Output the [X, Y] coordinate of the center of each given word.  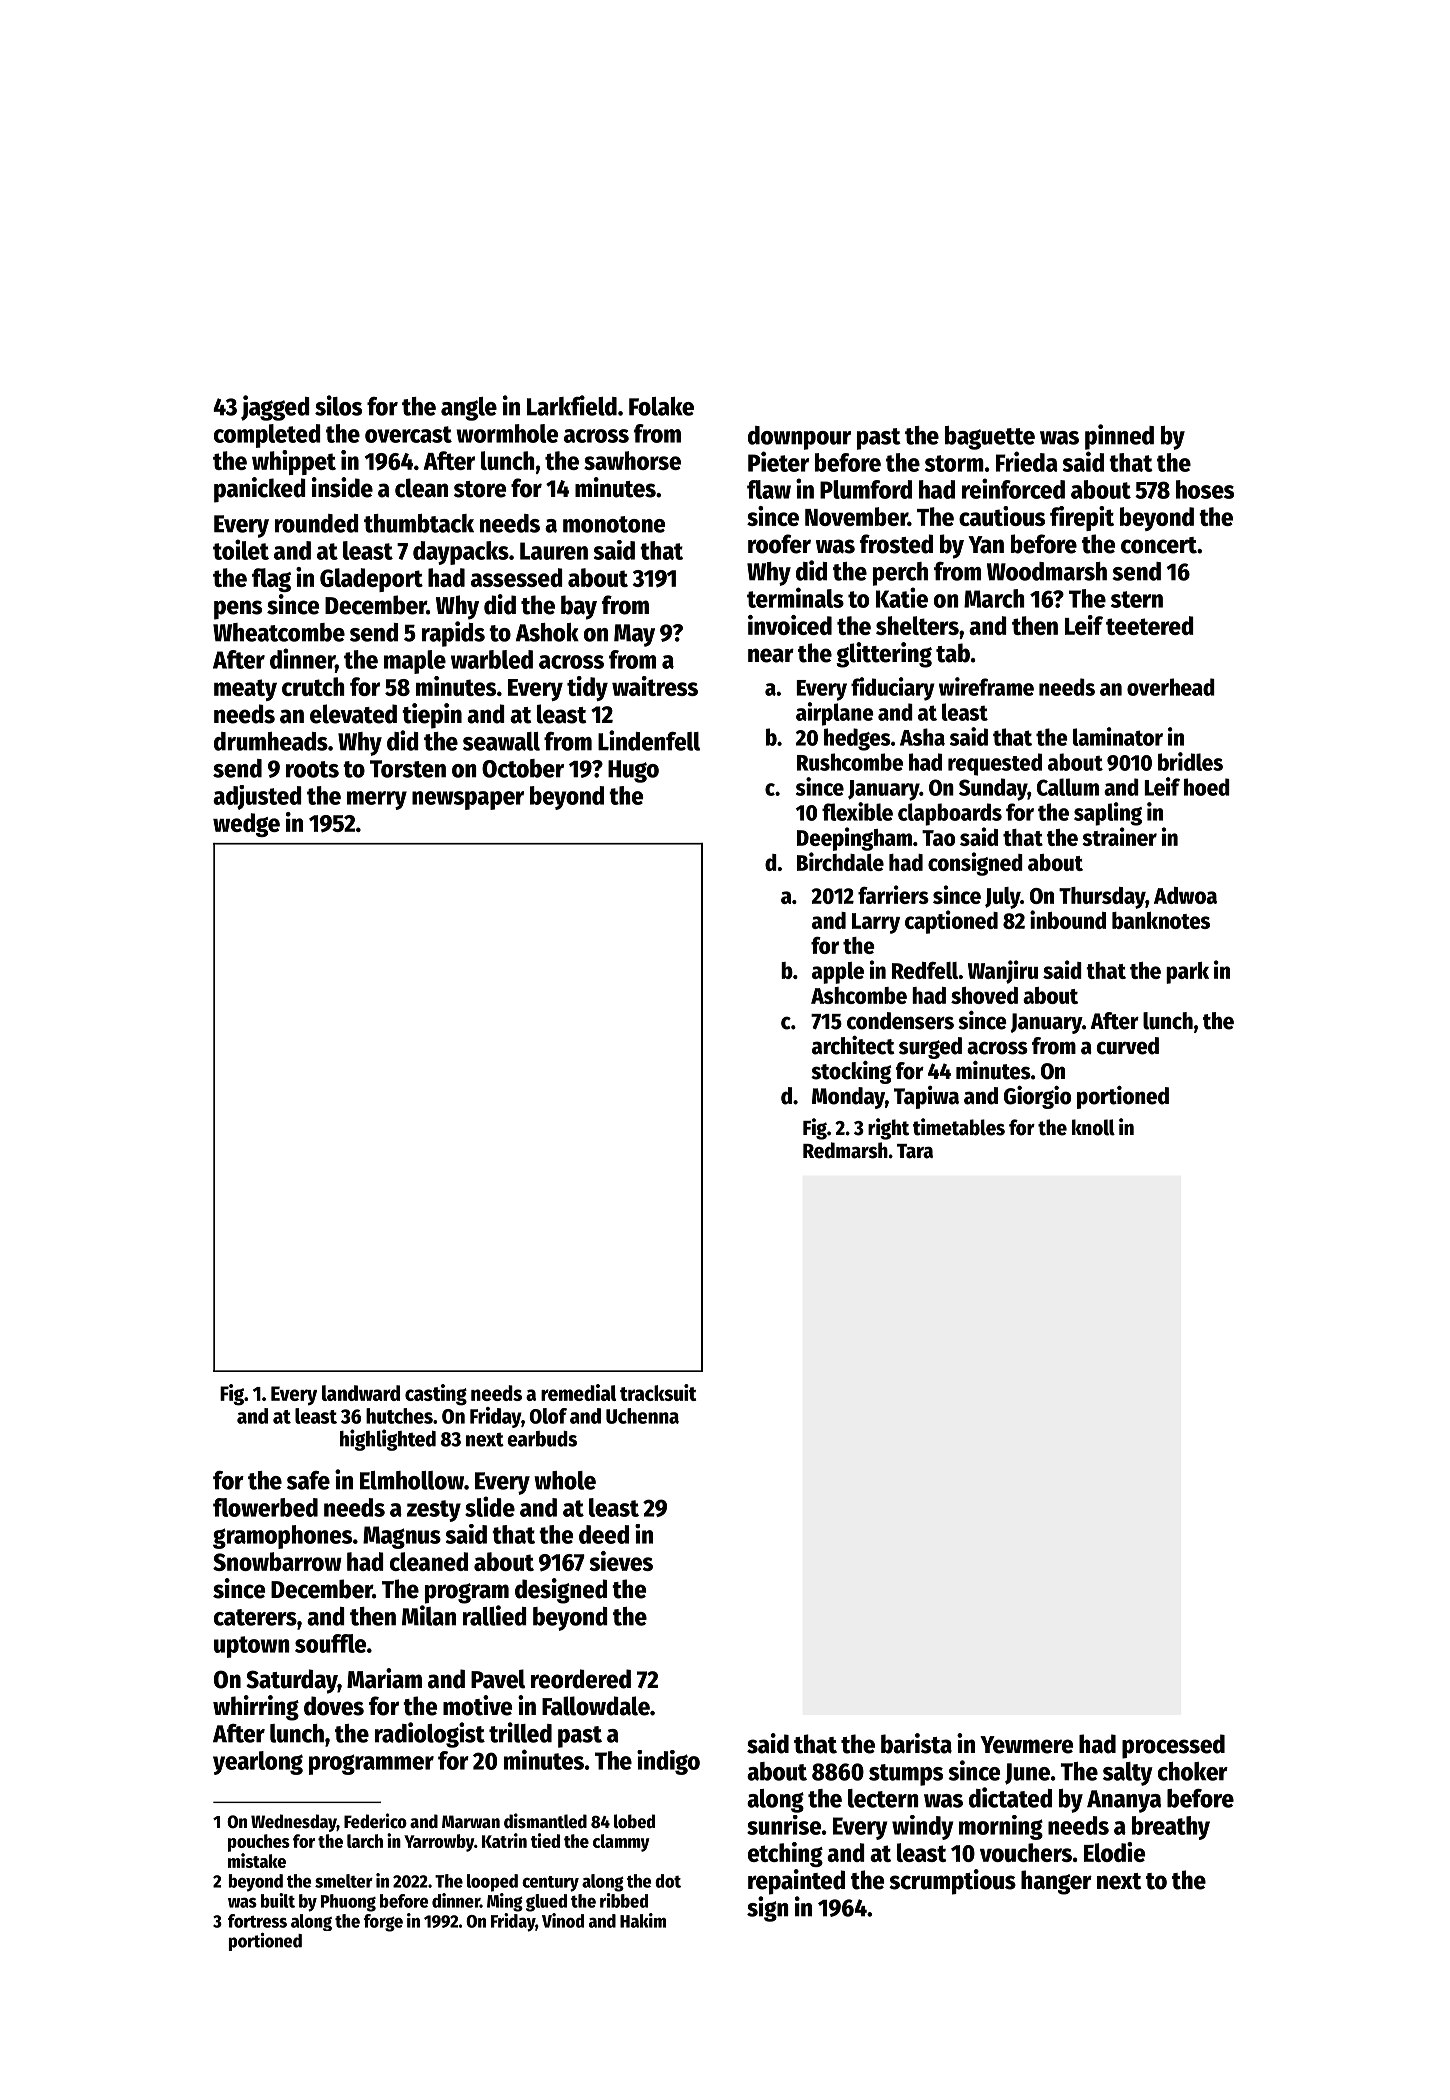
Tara [915, 1151]
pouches [259, 1843]
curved [1128, 1046]
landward [361, 1393]
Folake [661, 406]
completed [267, 436]
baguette [990, 438]
